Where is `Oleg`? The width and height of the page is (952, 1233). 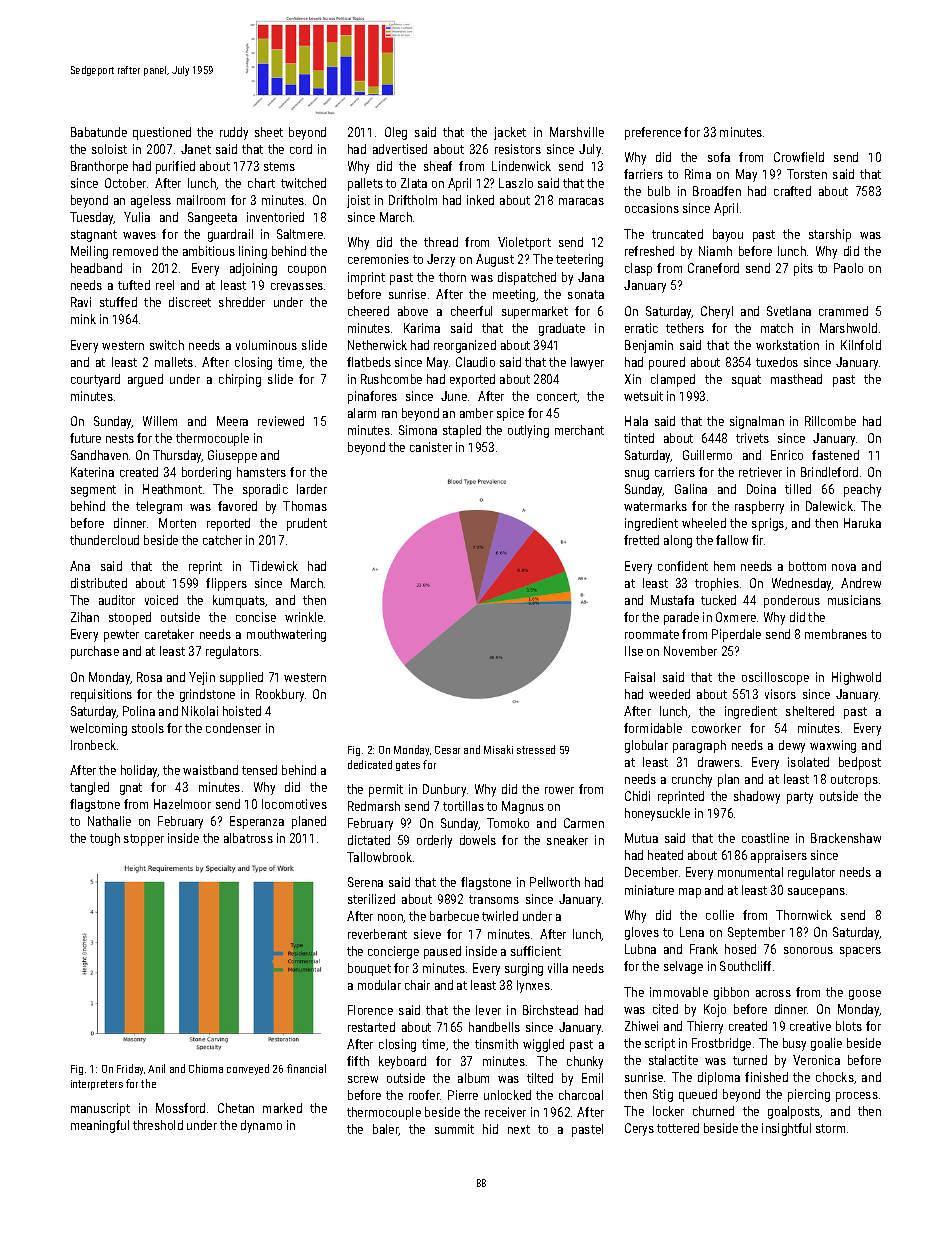
Oleg is located at coordinates (396, 133).
